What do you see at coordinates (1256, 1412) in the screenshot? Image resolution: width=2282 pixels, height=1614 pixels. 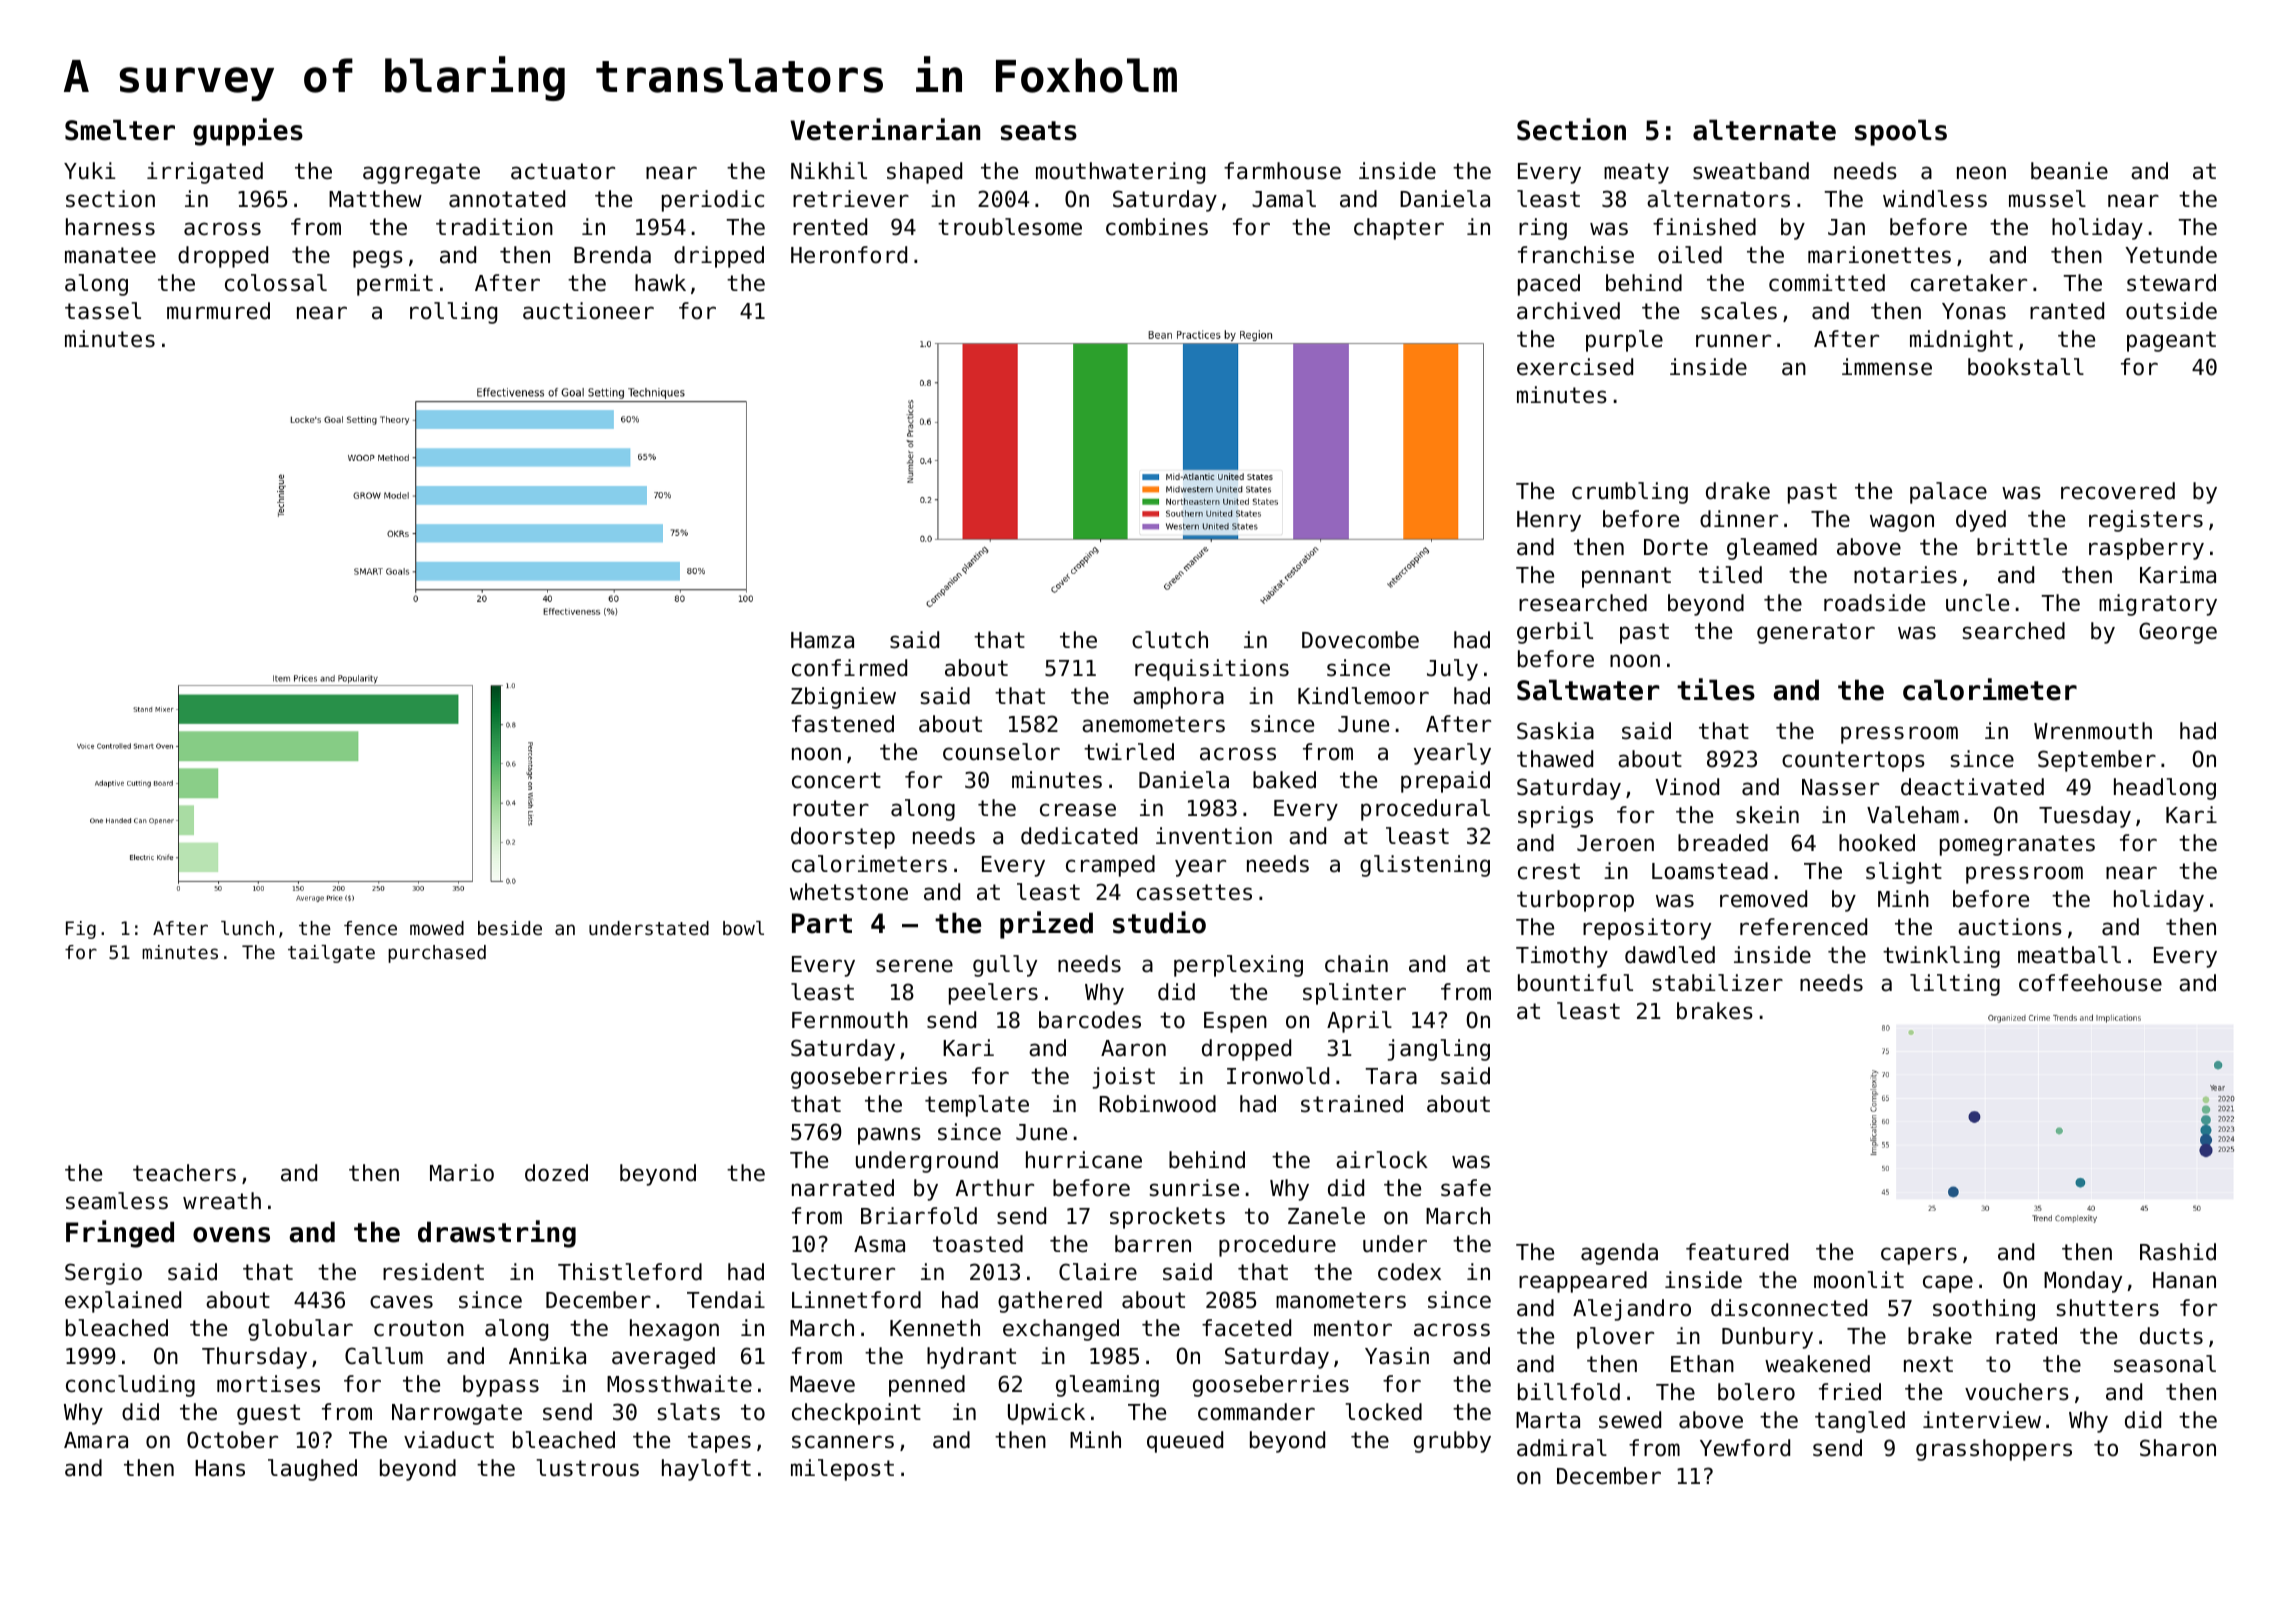 I see `commander` at bounding box center [1256, 1412].
